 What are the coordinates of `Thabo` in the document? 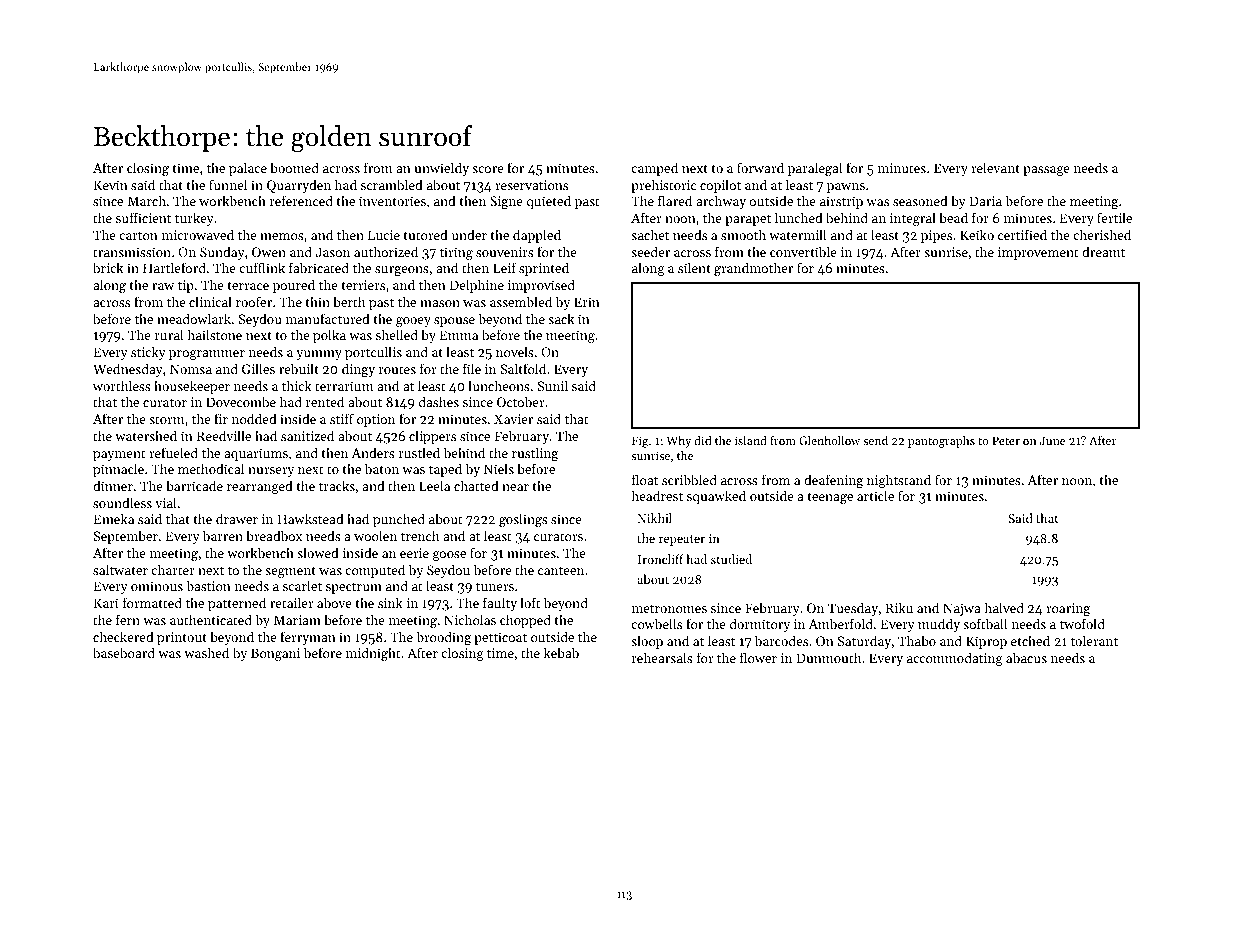 It's located at (917, 640).
